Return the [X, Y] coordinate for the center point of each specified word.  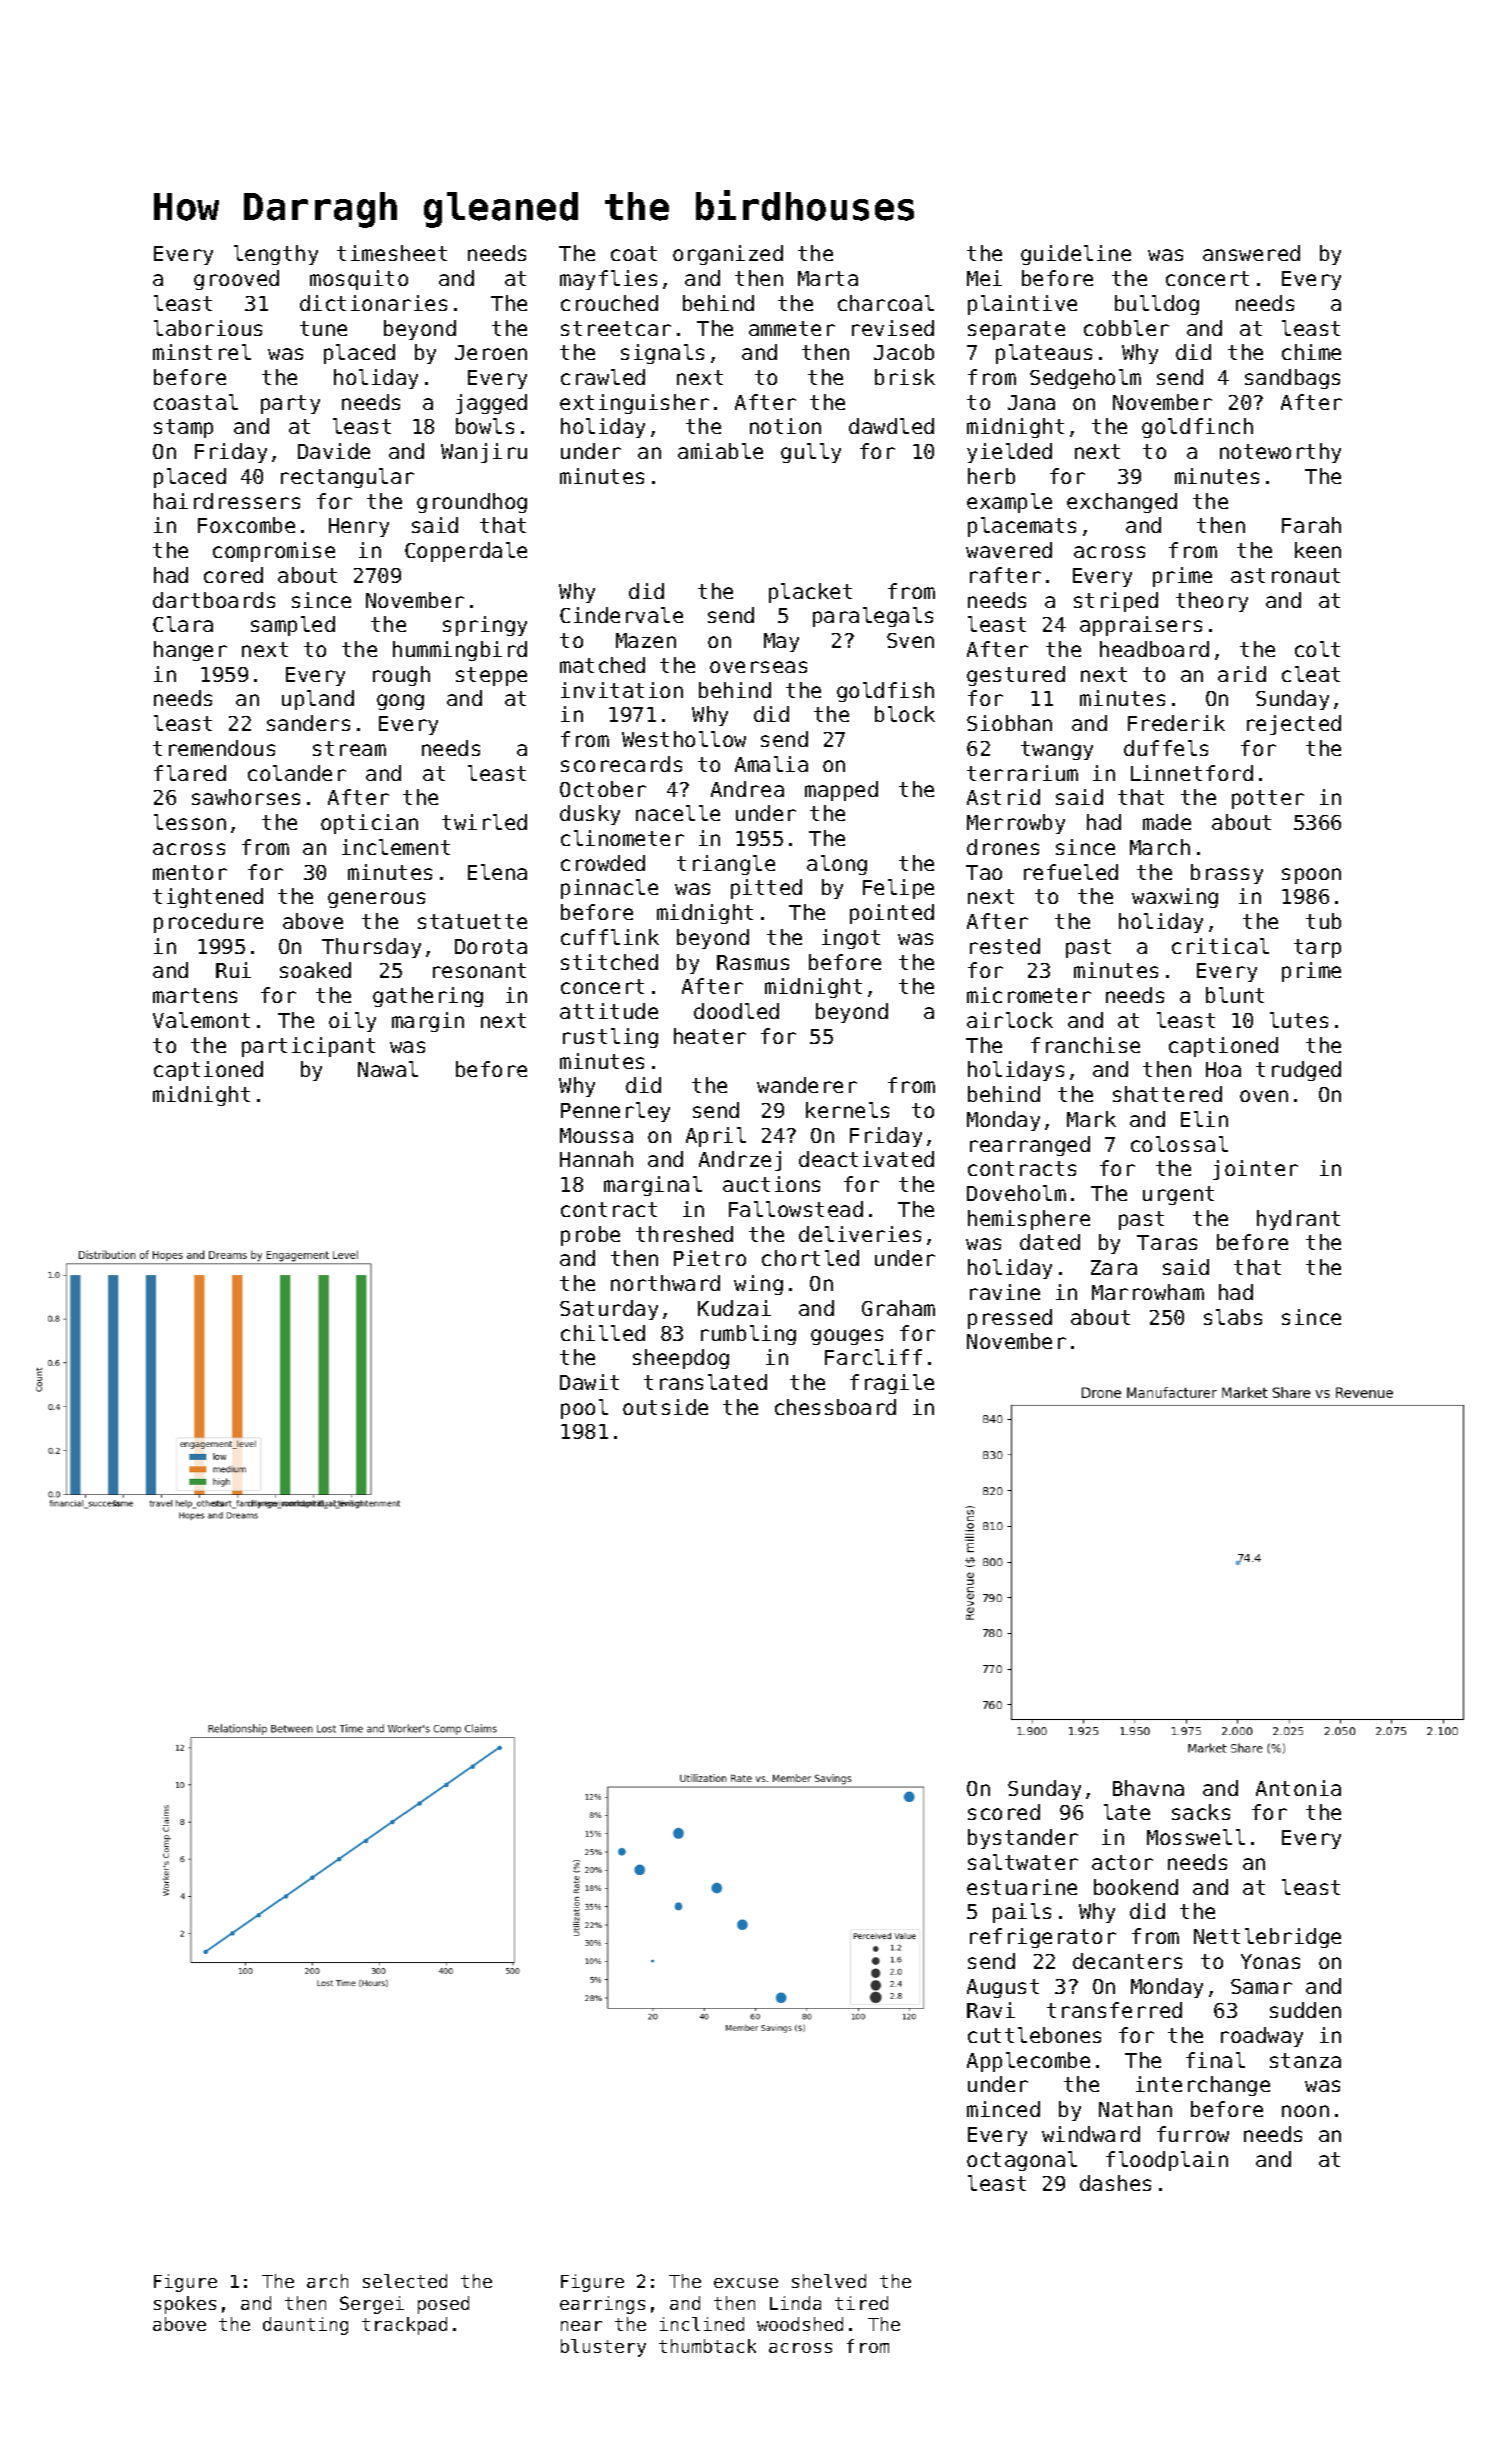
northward [665, 1283]
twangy [1057, 750]
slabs [1233, 1317]
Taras [1167, 1242]
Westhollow [684, 739]
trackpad [404, 2326]
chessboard [835, 1407]
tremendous [214, 748]
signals [662, 354]
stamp [183, 428]
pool [584, 1409]
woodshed [800, 2324]
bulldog [1157, 305]
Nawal [388, 1069]
